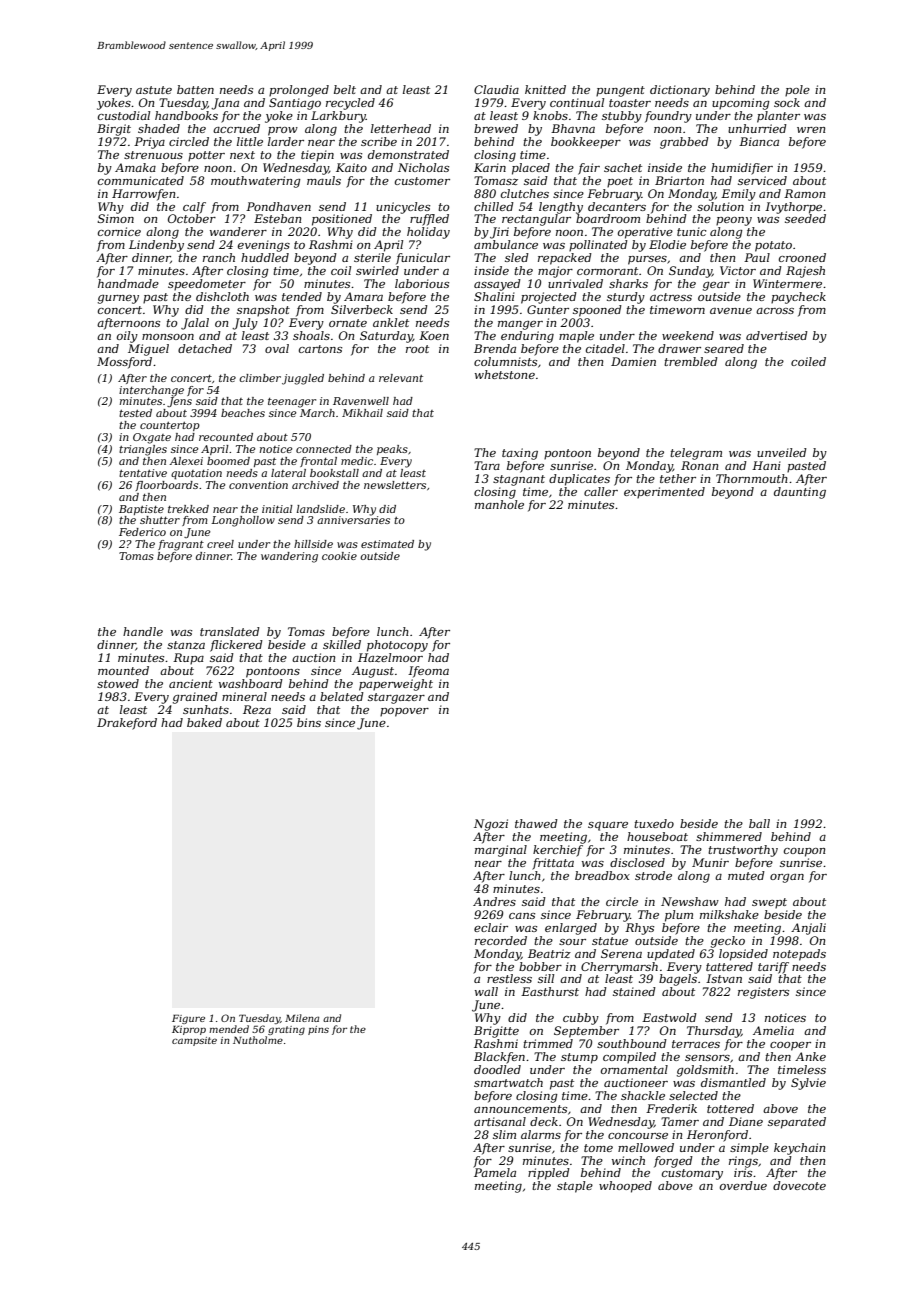 Image resolution: width=924 pixels, height=1308 pixels. What do you see at coordinates (379, 141) in the screenshot?
I see `scribe` at bounding box center [379, 141].
